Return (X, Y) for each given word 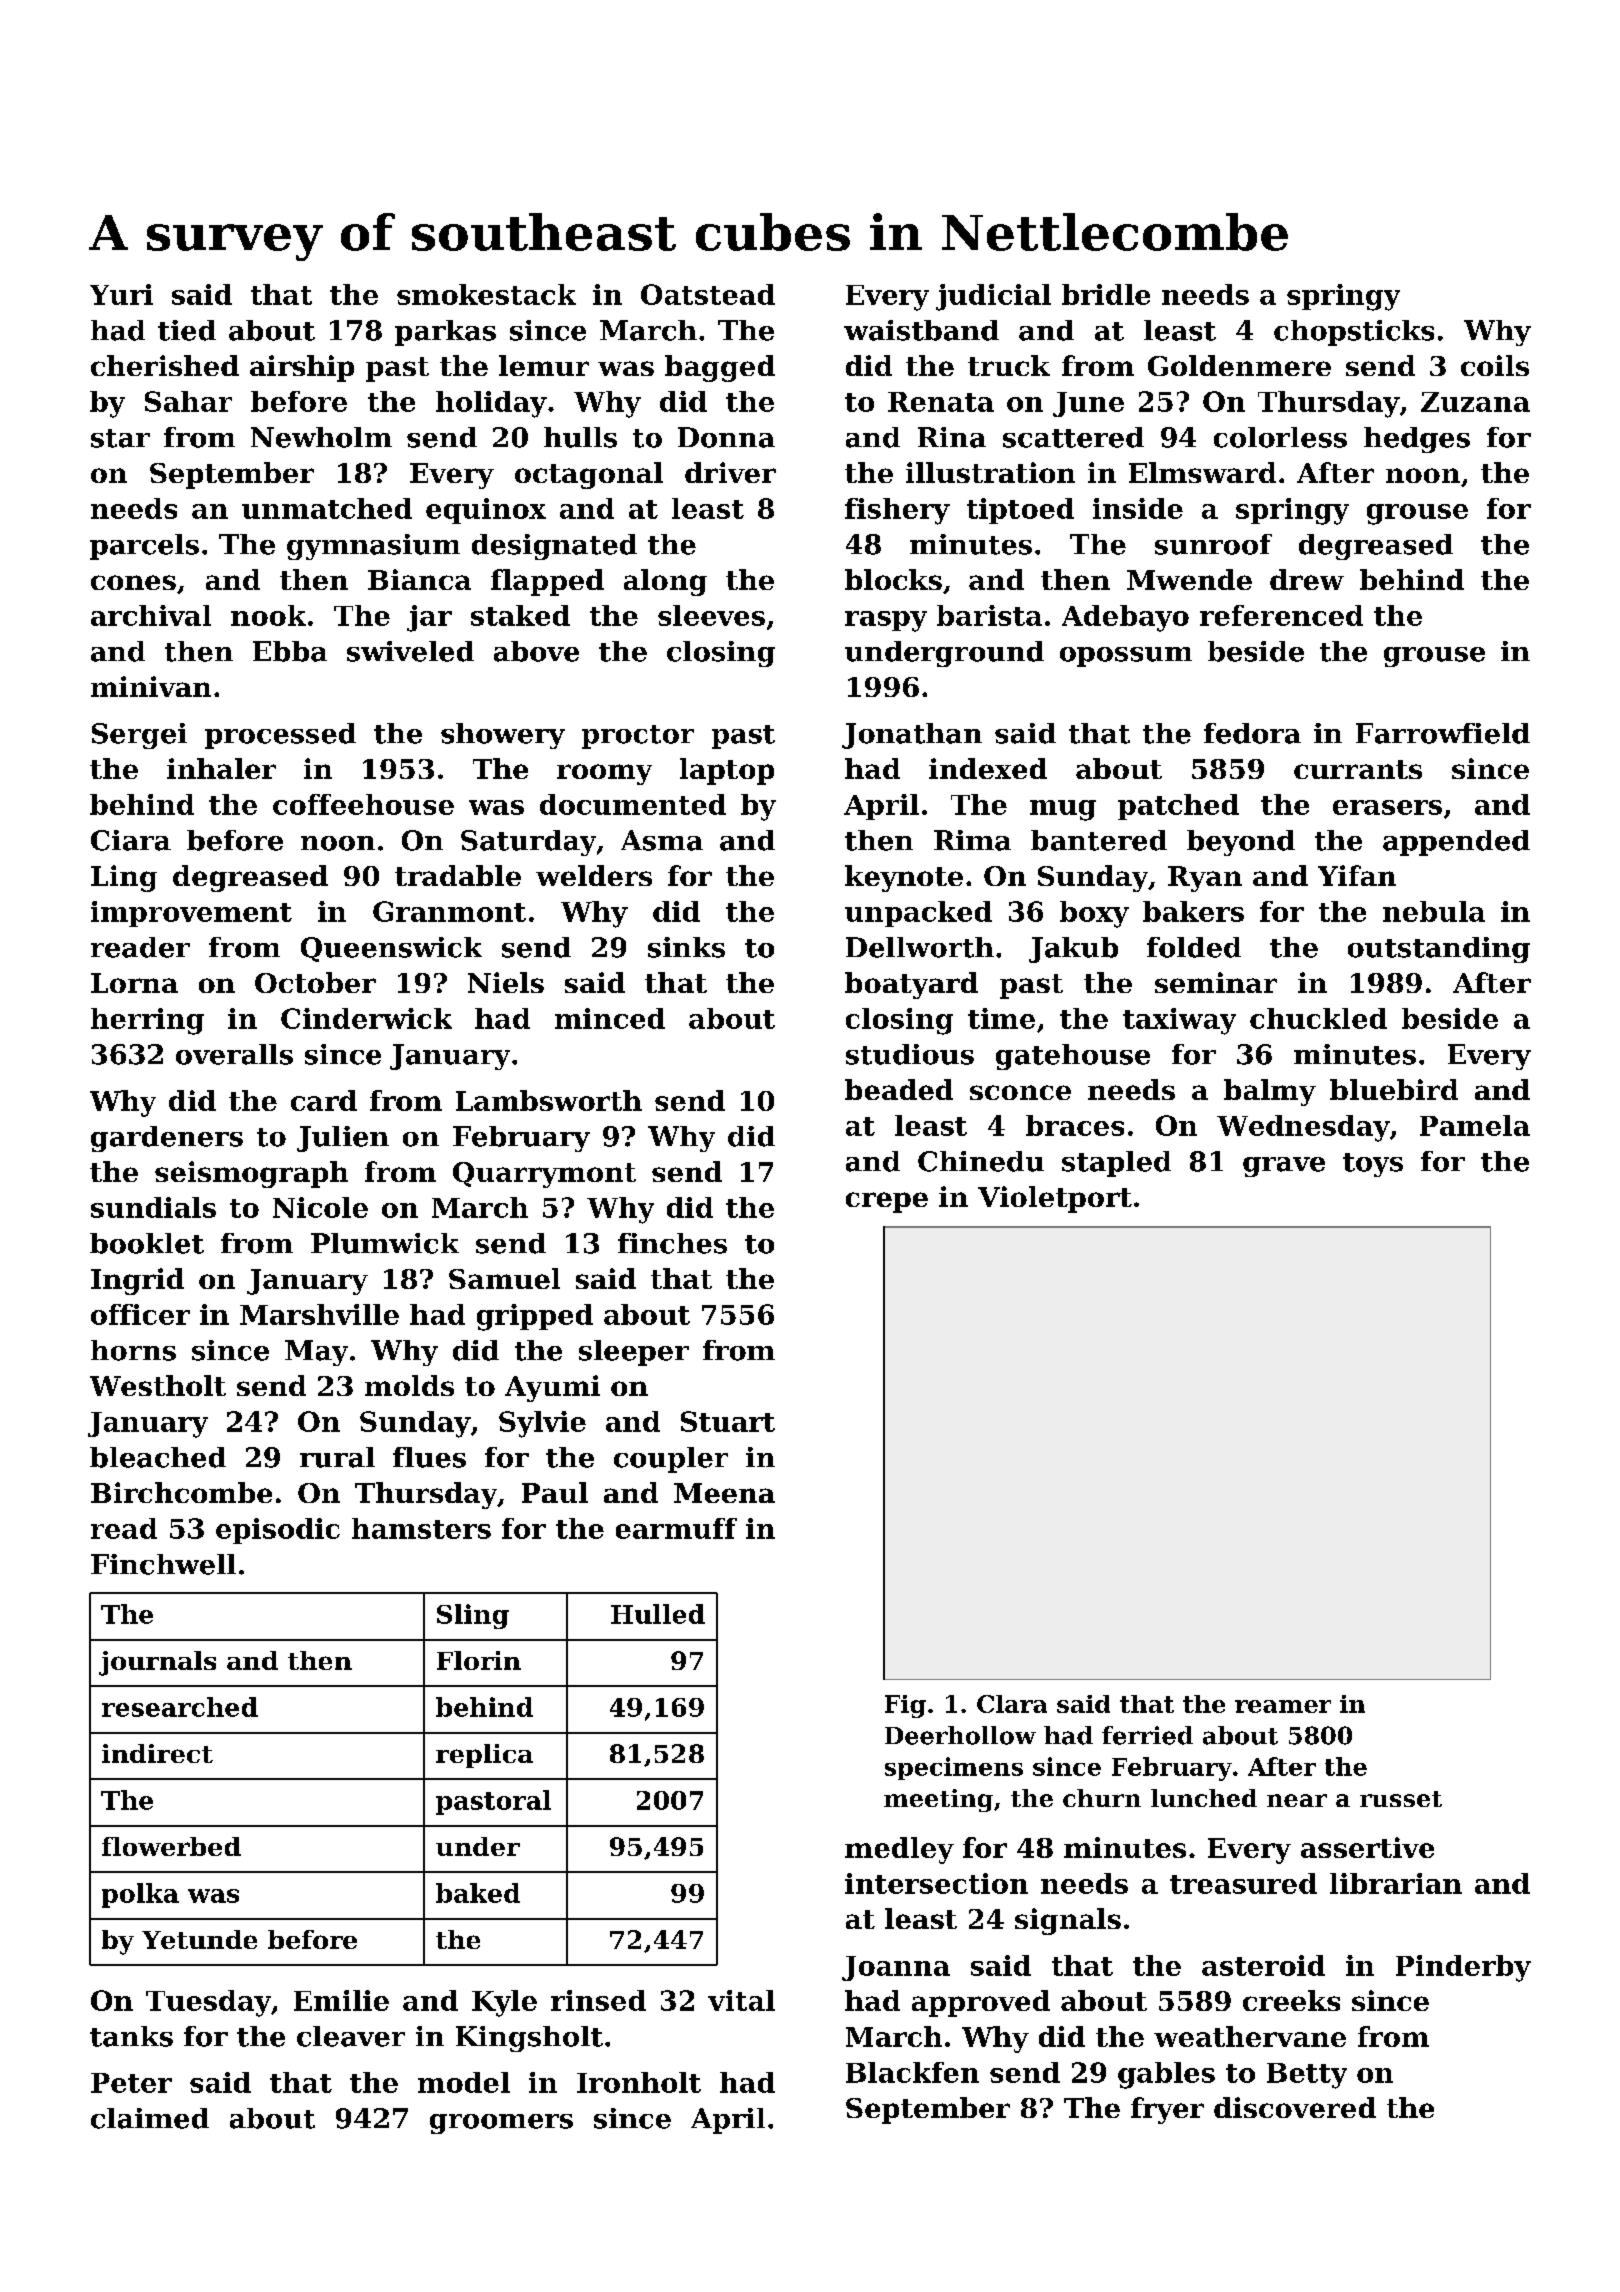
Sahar (188, 401)
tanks (131, 2036)
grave (1284, 1167)
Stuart (728, 1421)
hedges (1417, 440)
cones (133, 582)
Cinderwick (366, 1018)
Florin (479, 1660)
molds (409, 1385)
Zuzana (1475, 402)
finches (672, 1243)
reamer (1283, 1706)
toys (1373, 1165)
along (665, 582)
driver (730, 472)
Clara (1012, 1704)
